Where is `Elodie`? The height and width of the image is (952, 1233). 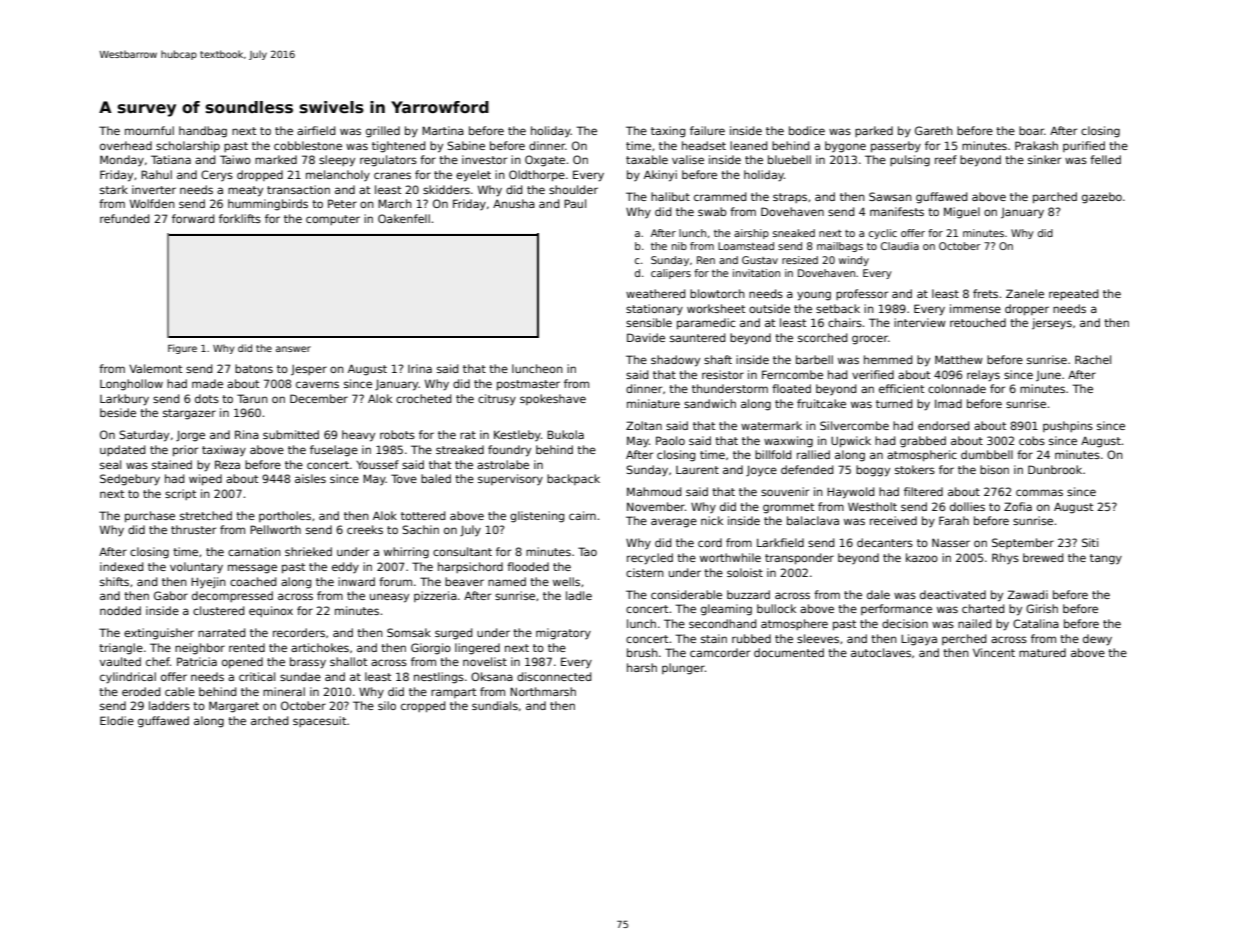 Elodie is located at coordinates (117, 720).
